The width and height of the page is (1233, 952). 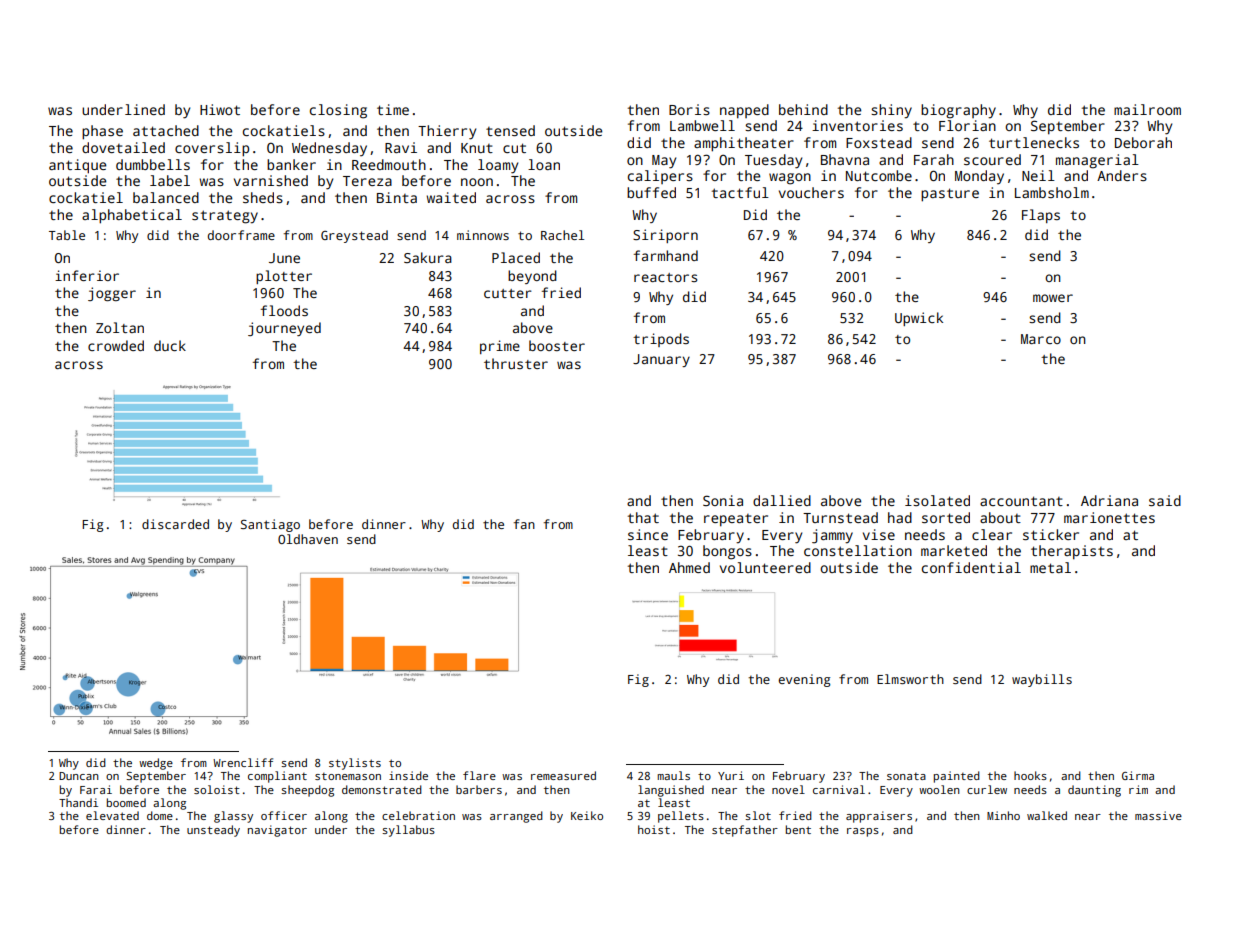 I want to click on Rachel, so click(x=562, y=235).
